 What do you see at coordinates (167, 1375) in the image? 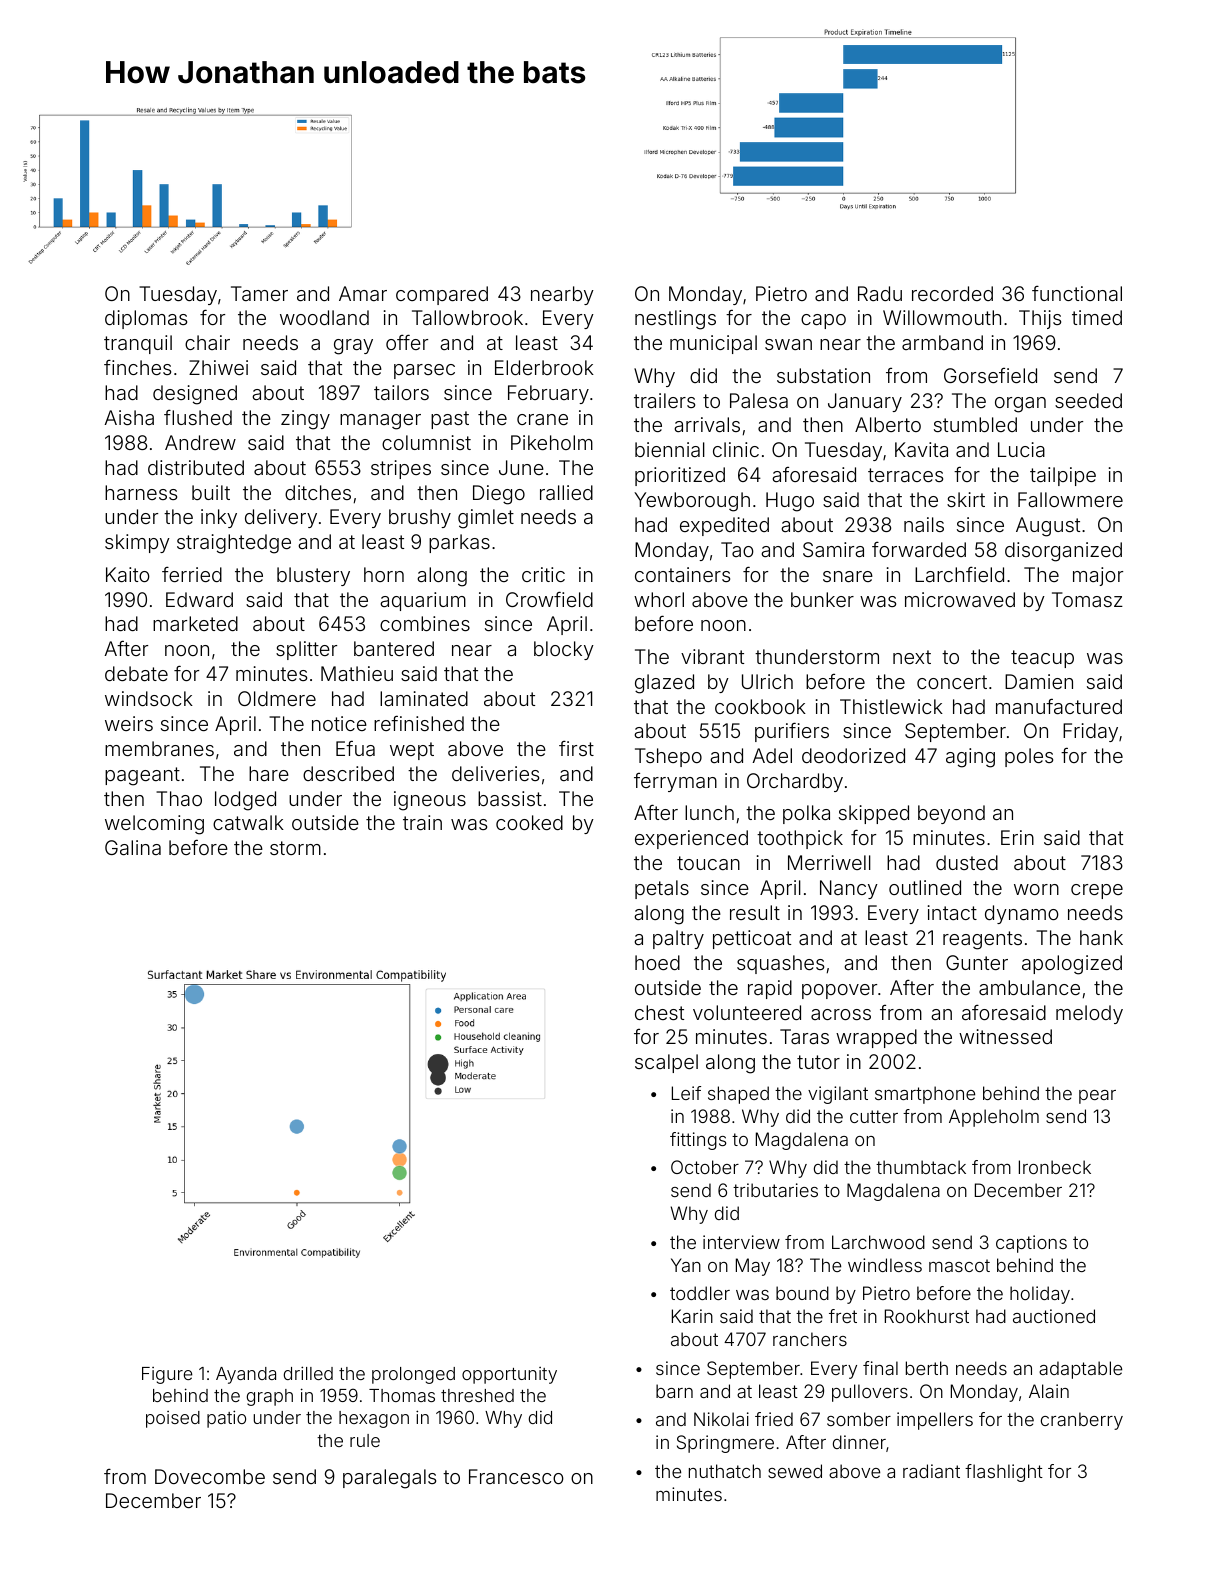
I see `Figure` at bounding box center [167, 1375].
